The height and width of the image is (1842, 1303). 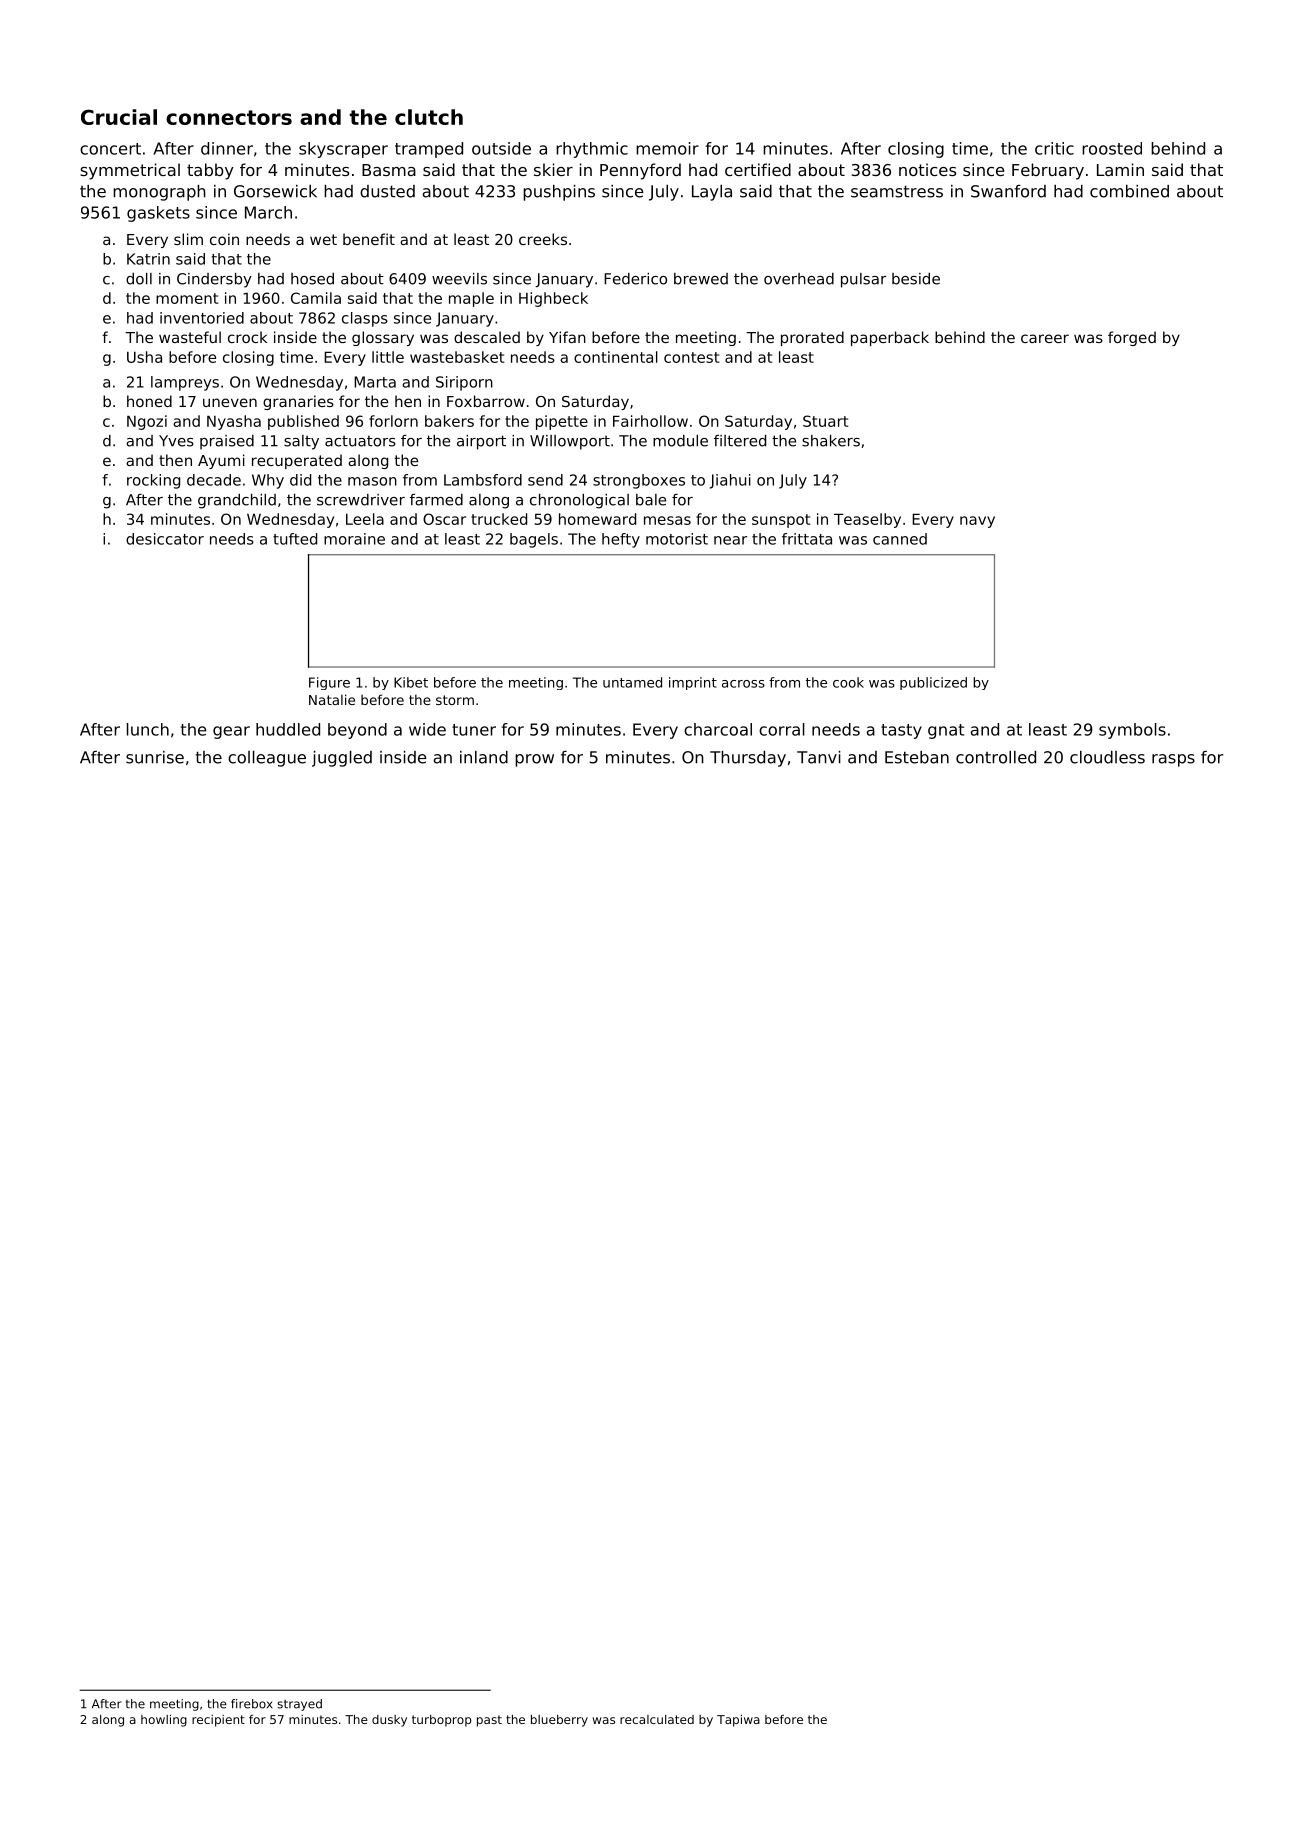 What do you see at coordinates (224, 239) in the image?
I see `coin` at bounding box center [224, 239].
